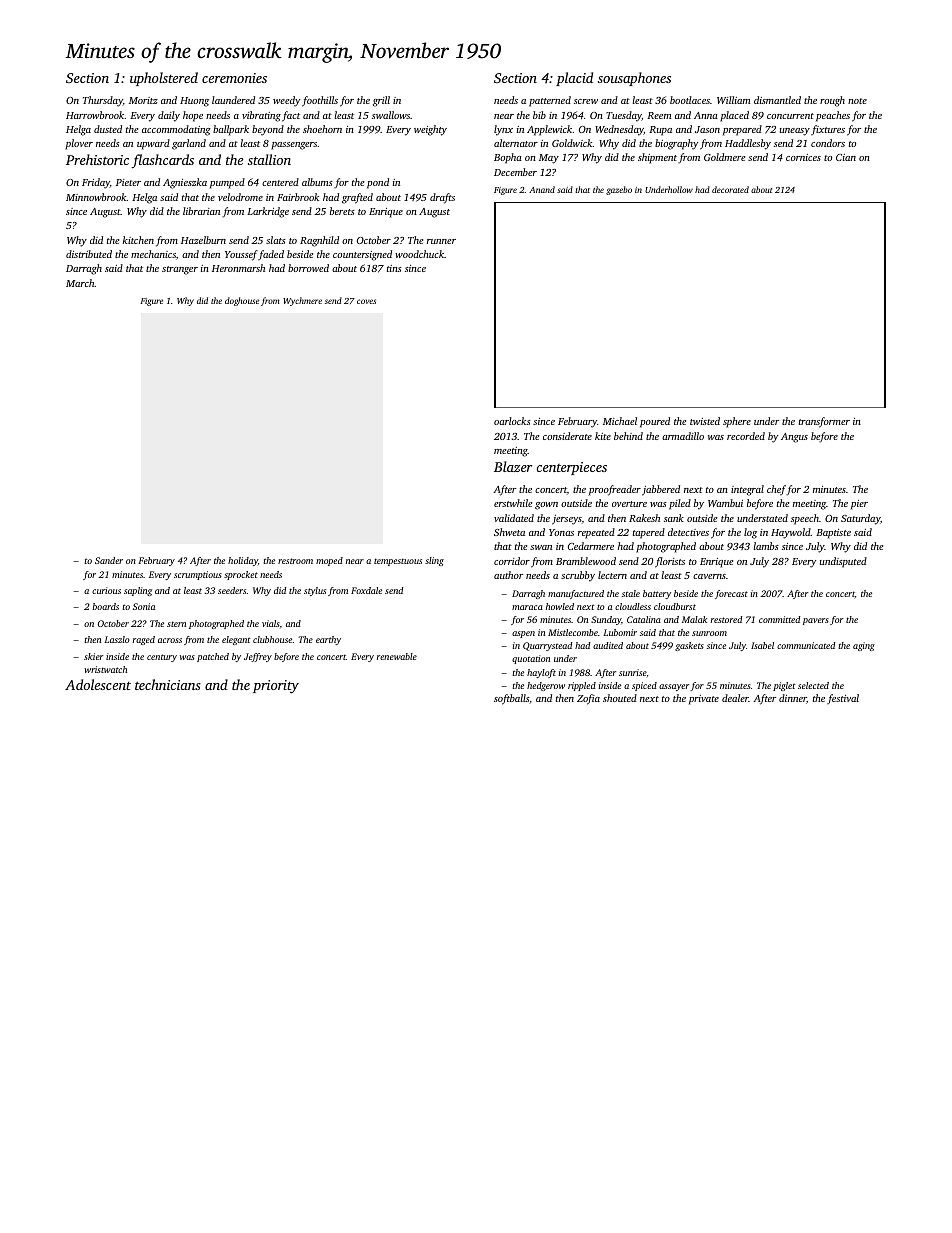  Describe the element at coordinates (441, 241) in the screenshot. I see `runner` at that location.
